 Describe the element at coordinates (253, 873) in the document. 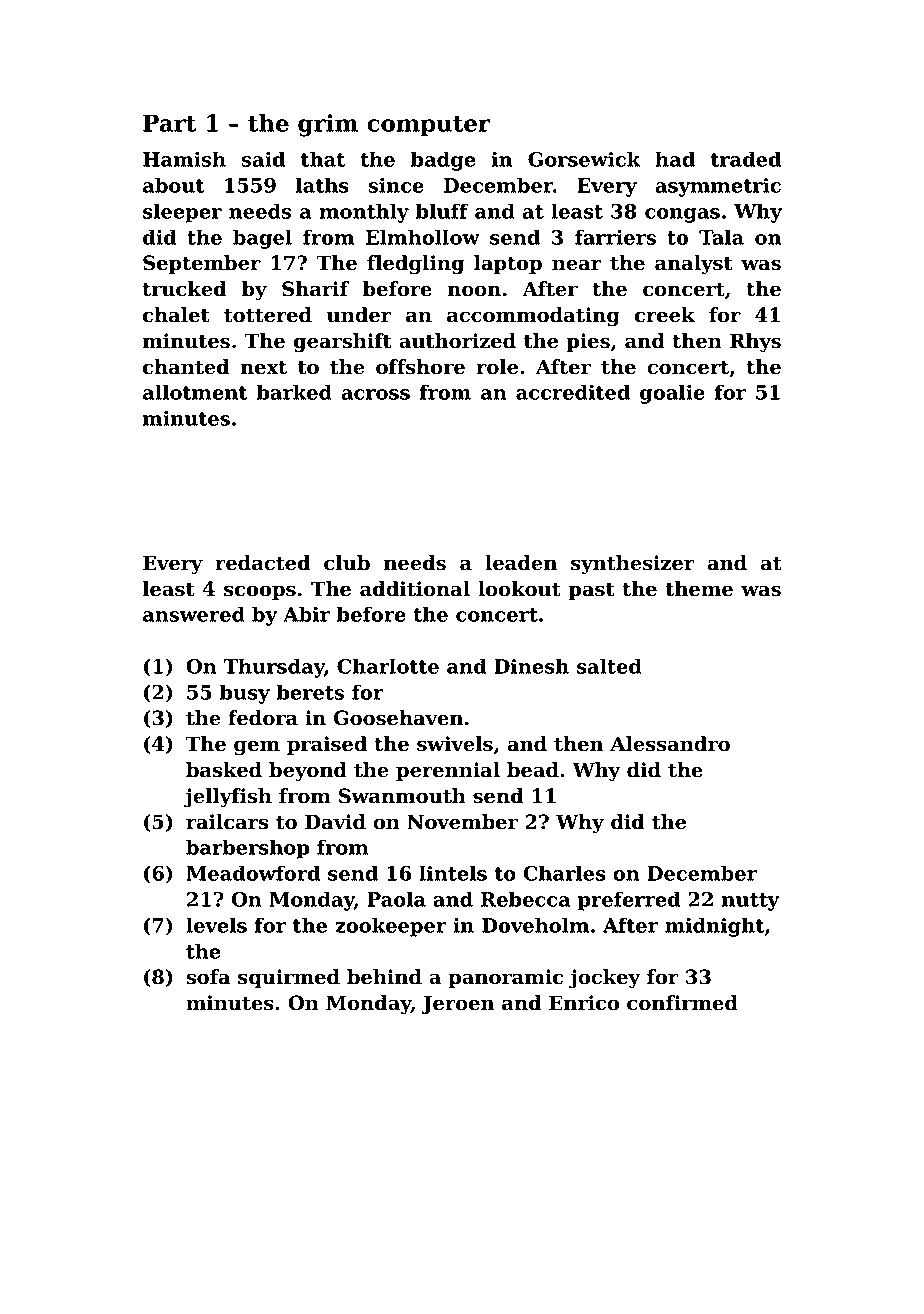

I see `Meadowford` at that location.
